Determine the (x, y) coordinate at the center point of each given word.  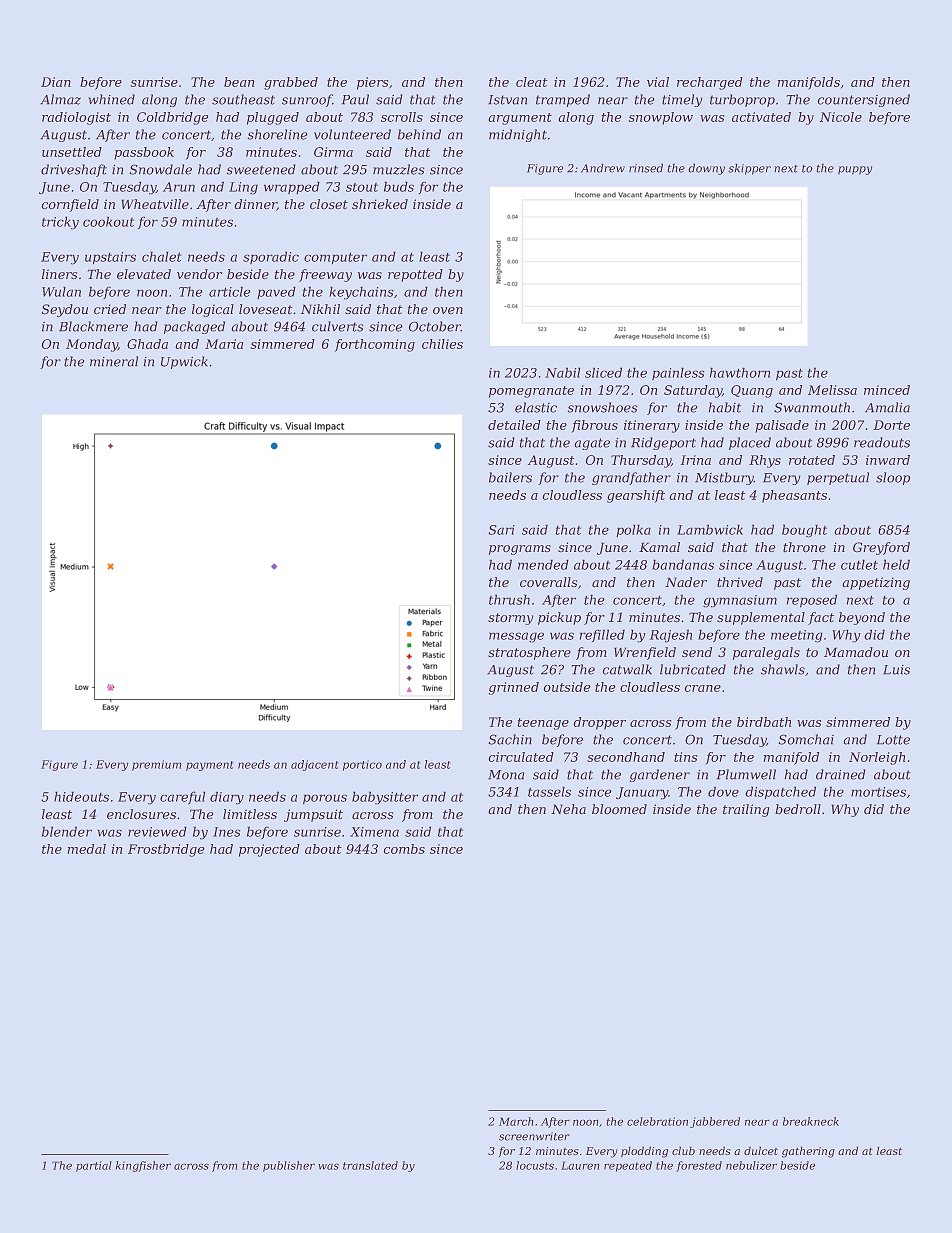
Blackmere (93, 326)
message (516, 637)
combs (404, 849)
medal (87, 849)
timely (682, 100)
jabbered (715, 1122)
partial (94, 1166)
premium (156, 765)
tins (685, 757)
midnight (518, 135)
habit (725, 407)
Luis (896, 670)
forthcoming (375, 345)
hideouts (81, 797)
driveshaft (74, 170)
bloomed (619, 809)
